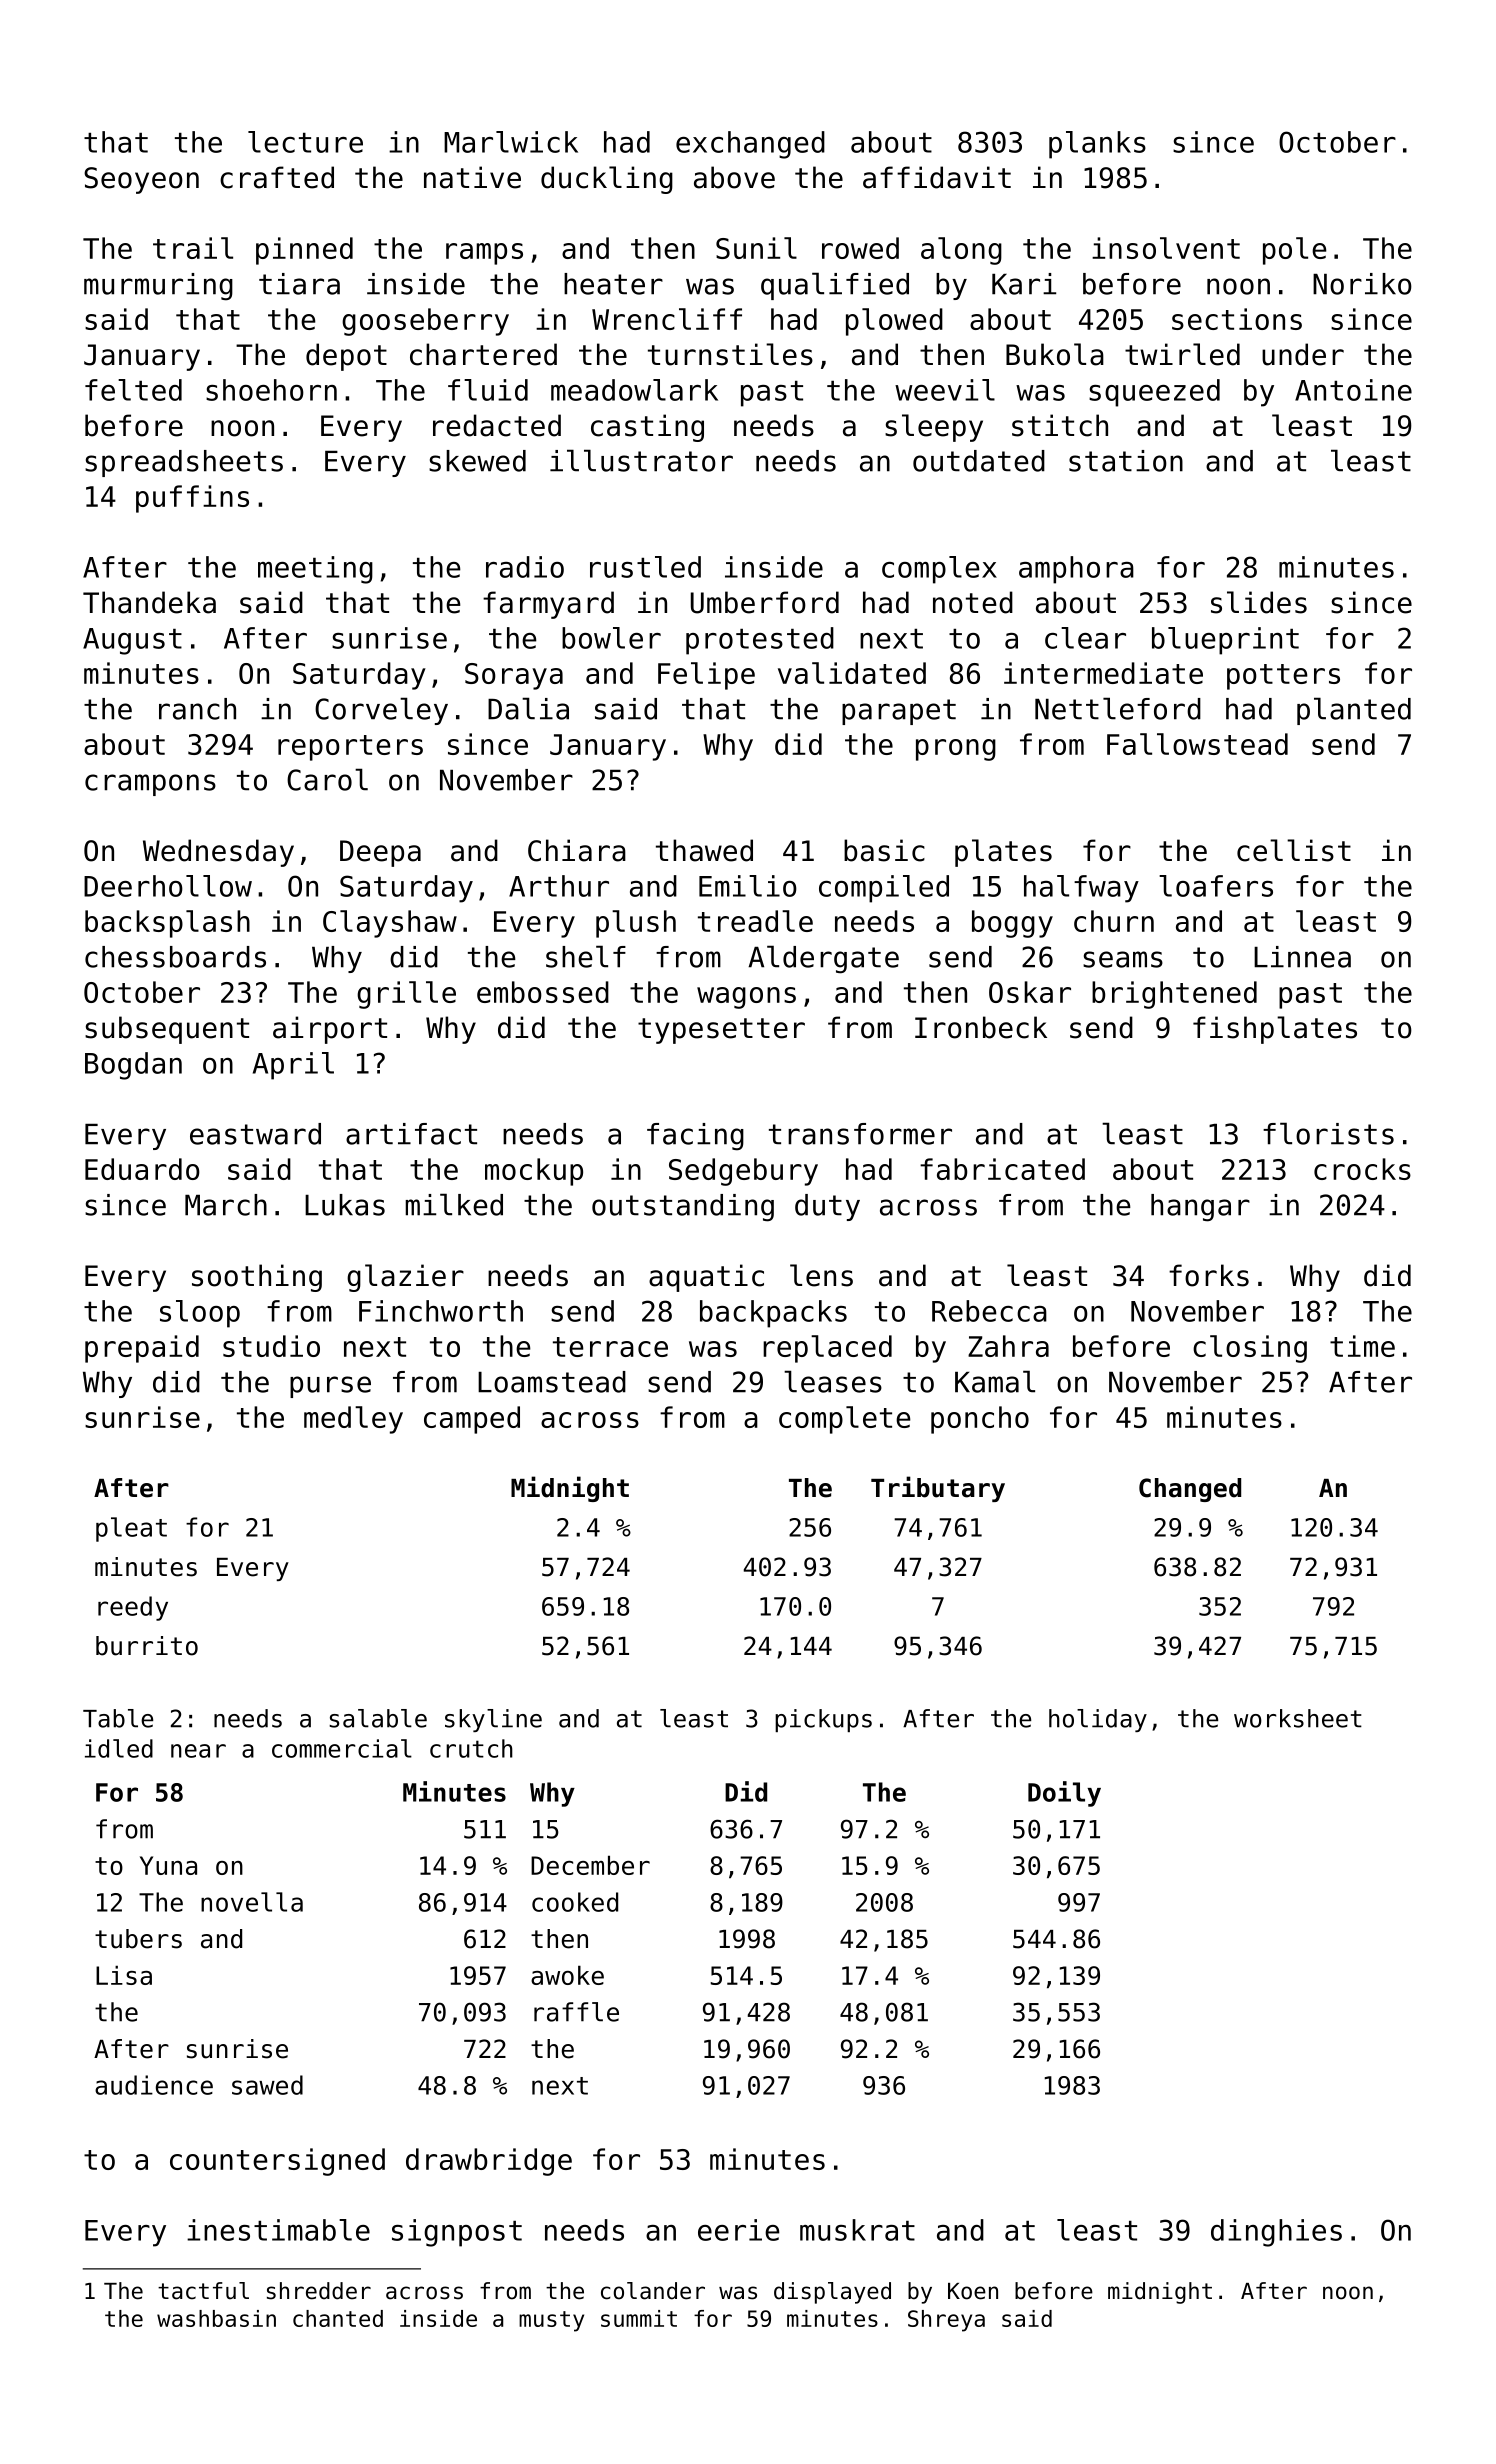  I want to click on complex, so click(939, 570).
